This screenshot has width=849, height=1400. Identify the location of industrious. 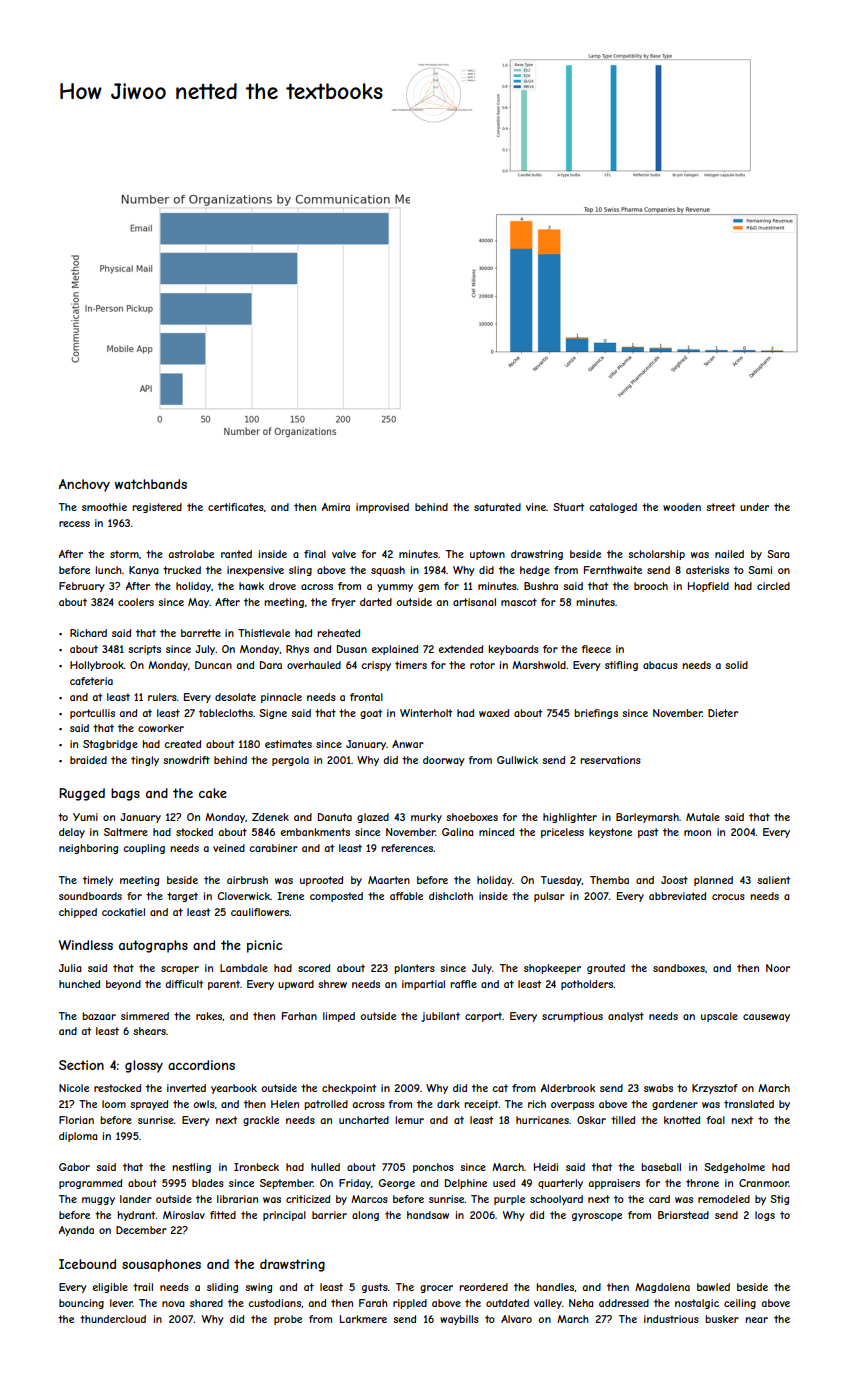
(671, 1319).
